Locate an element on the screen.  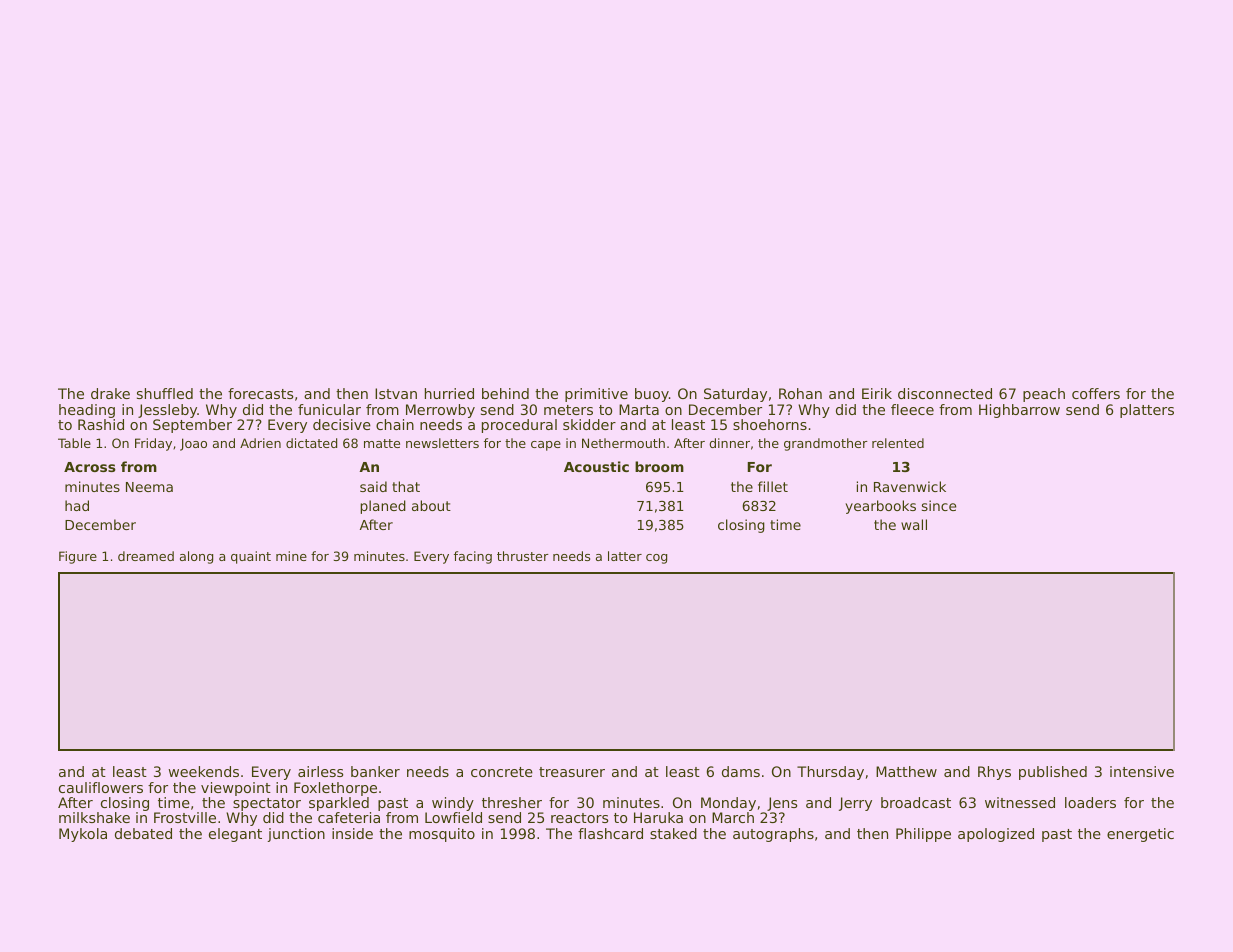
elegant is located at coordinates (235, 835).
